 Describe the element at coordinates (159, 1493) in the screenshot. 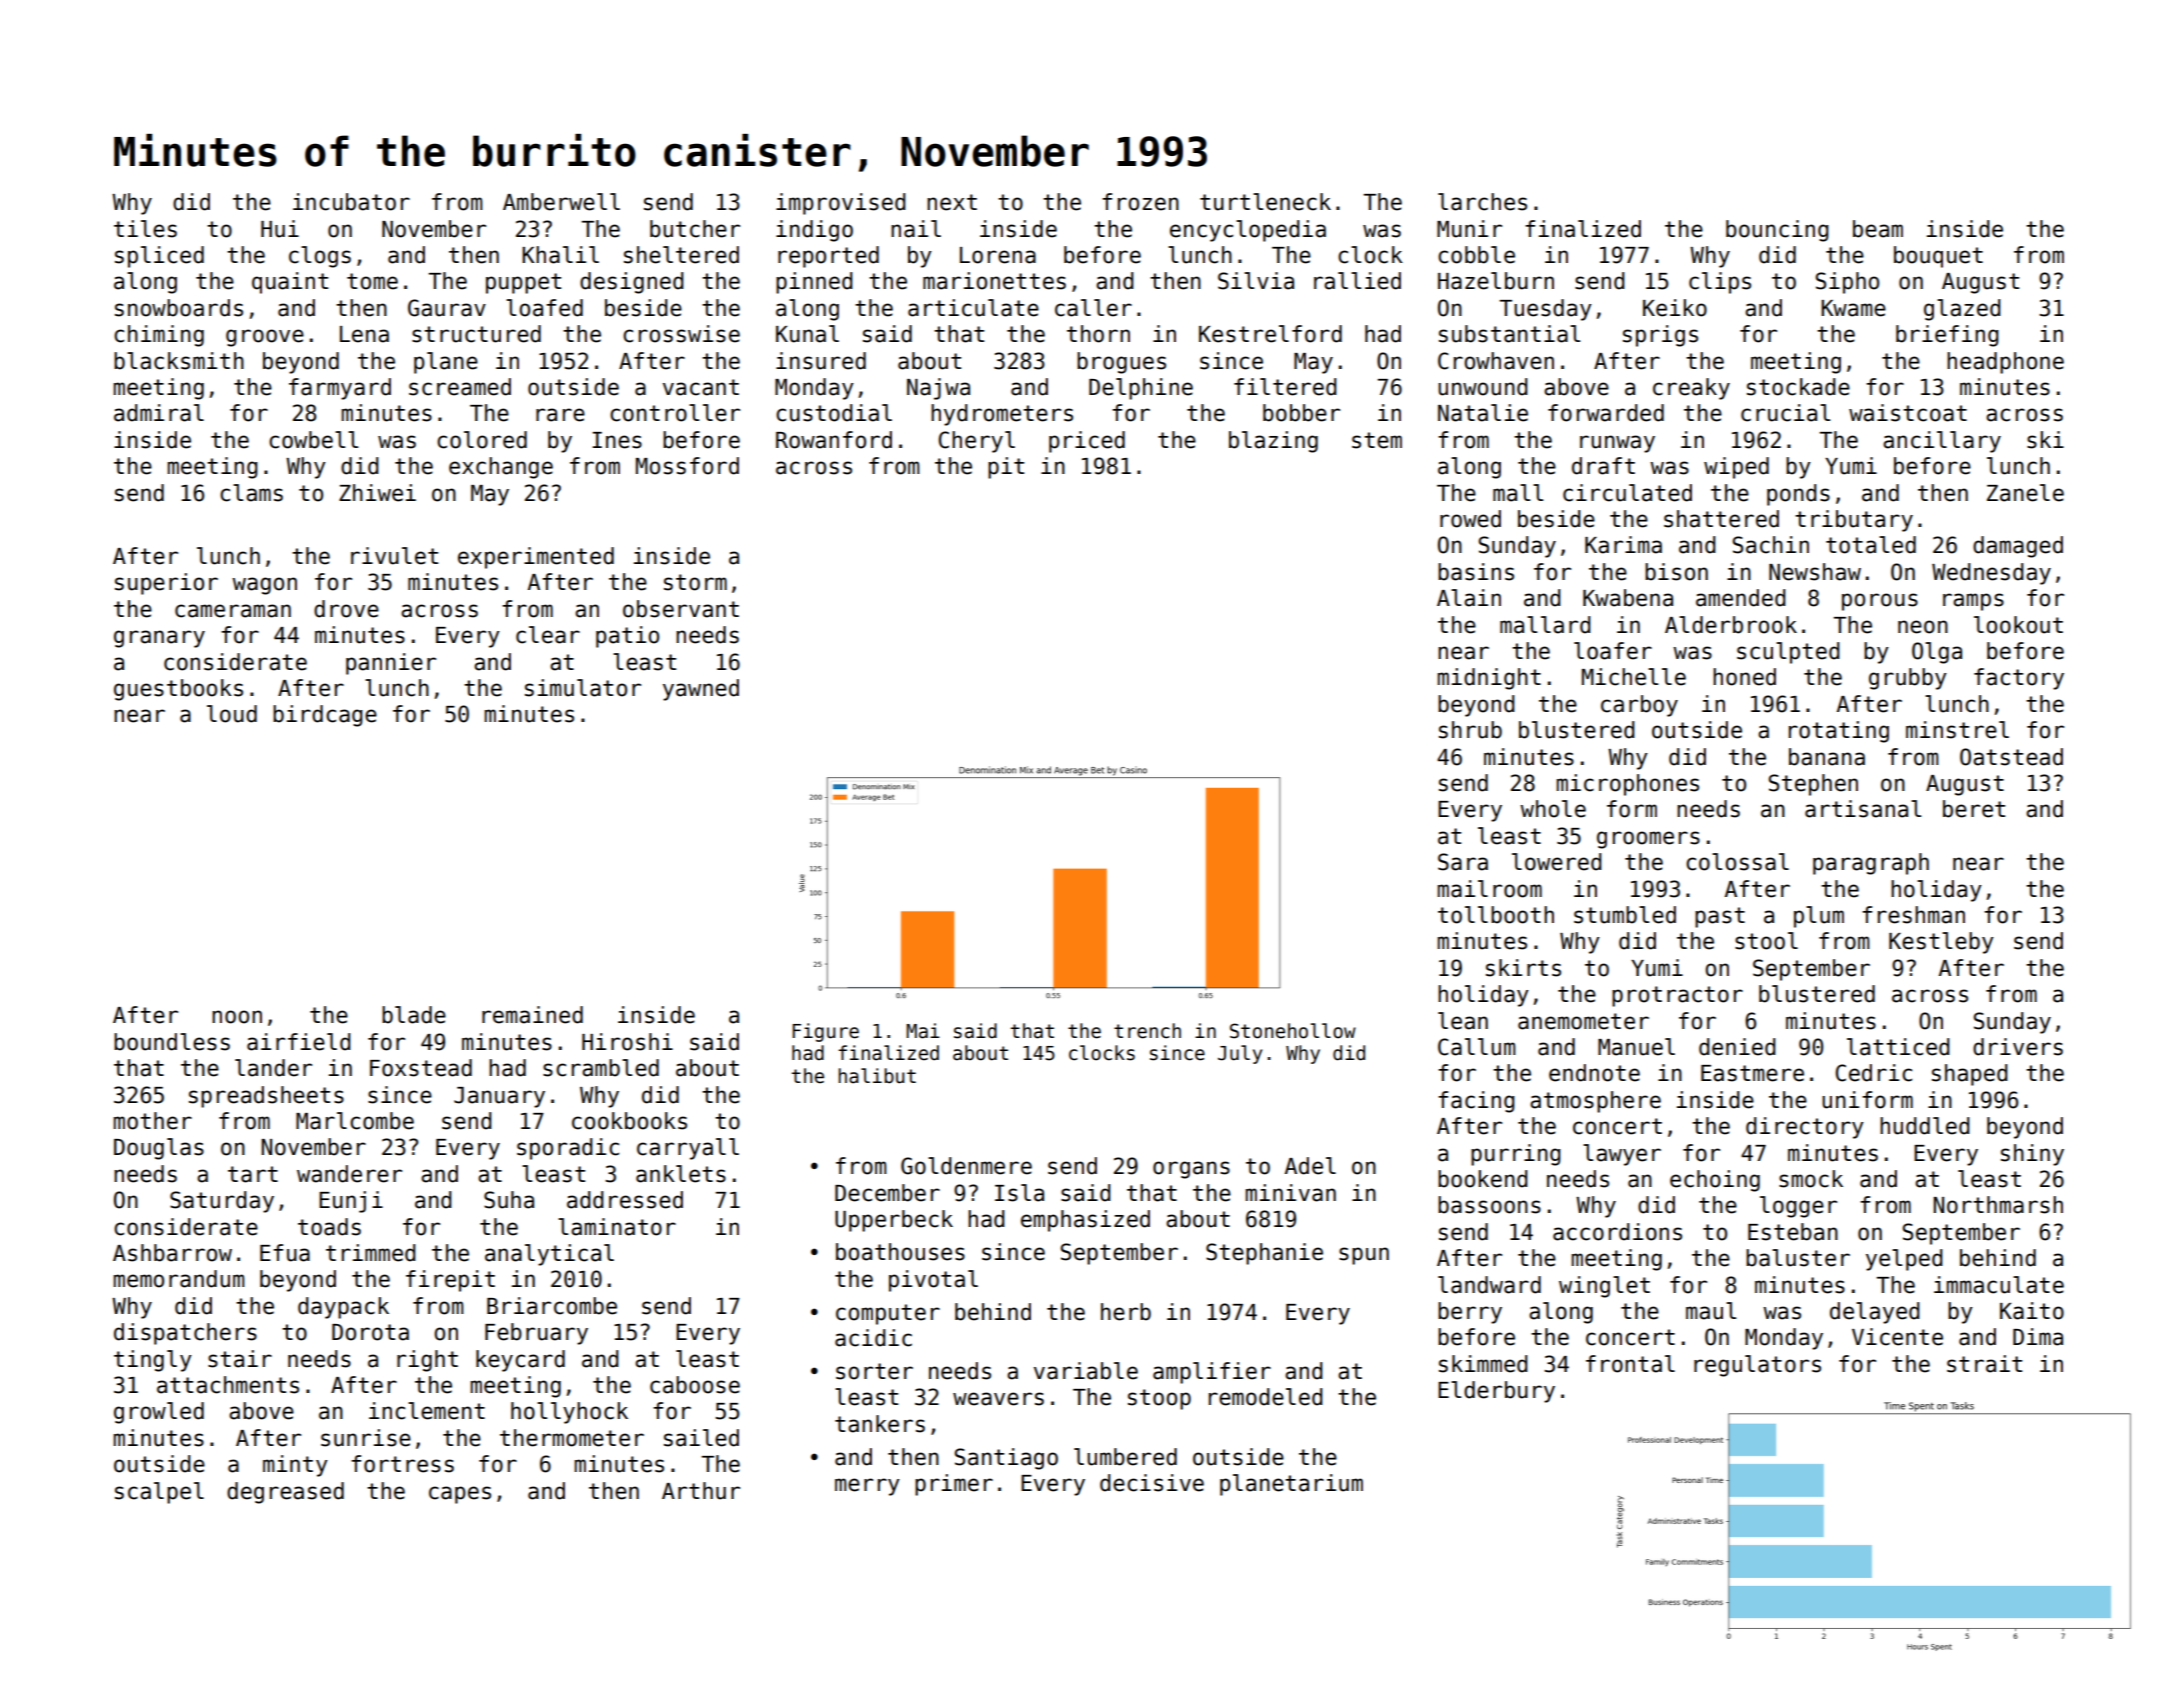

I see `scalpel` at that location.
